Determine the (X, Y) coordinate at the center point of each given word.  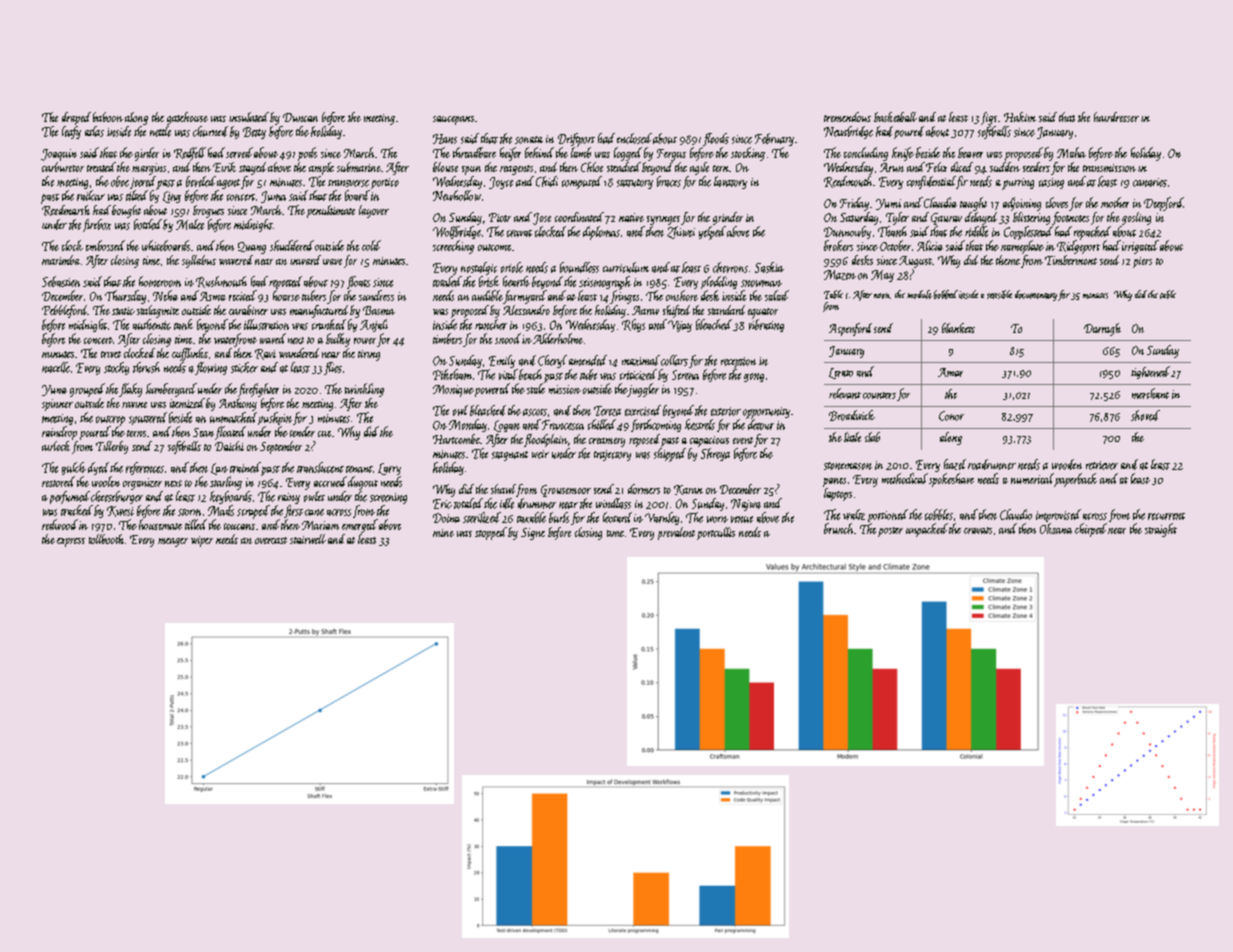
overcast (271, 540)
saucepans (453, 120)
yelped (712, 233)
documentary (1036, 295)
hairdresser (1116, 117)
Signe (533, 534)
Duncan (300, 117)
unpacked (927, 530)
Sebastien (61, 281)
